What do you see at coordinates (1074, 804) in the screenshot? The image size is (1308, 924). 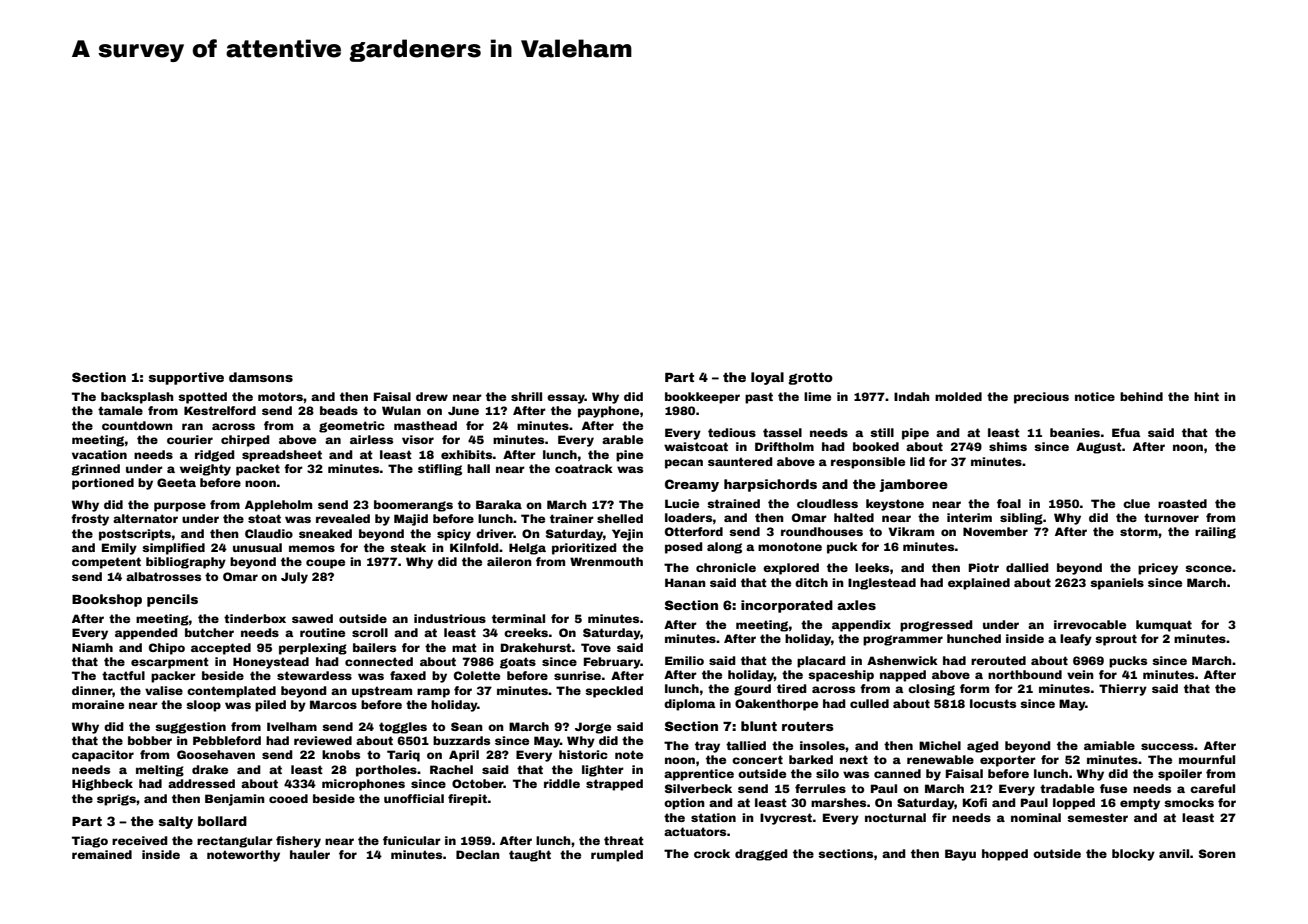 I see `lopped` at bounding box center [1074, 804].
